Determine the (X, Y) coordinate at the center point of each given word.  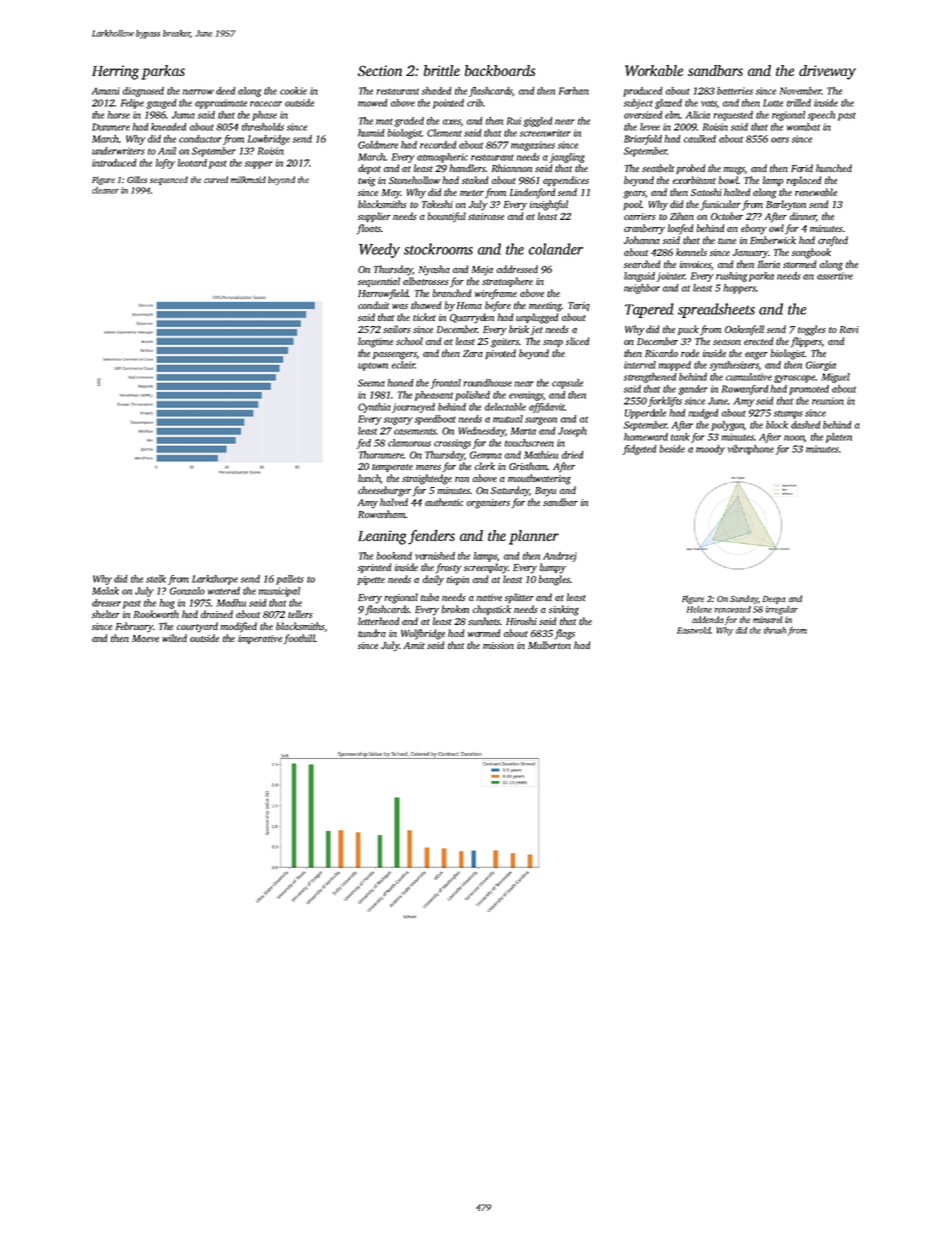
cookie (293, 91)
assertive (835, 276)
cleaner (105, 190)
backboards (500, 70)
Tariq (579, 306)
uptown (373, 366)
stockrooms (438, 249)
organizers (488, 504)
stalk (156, 579)
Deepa (773, 600)
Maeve (145, 638)
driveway (827, 72)
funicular (721, 205)
